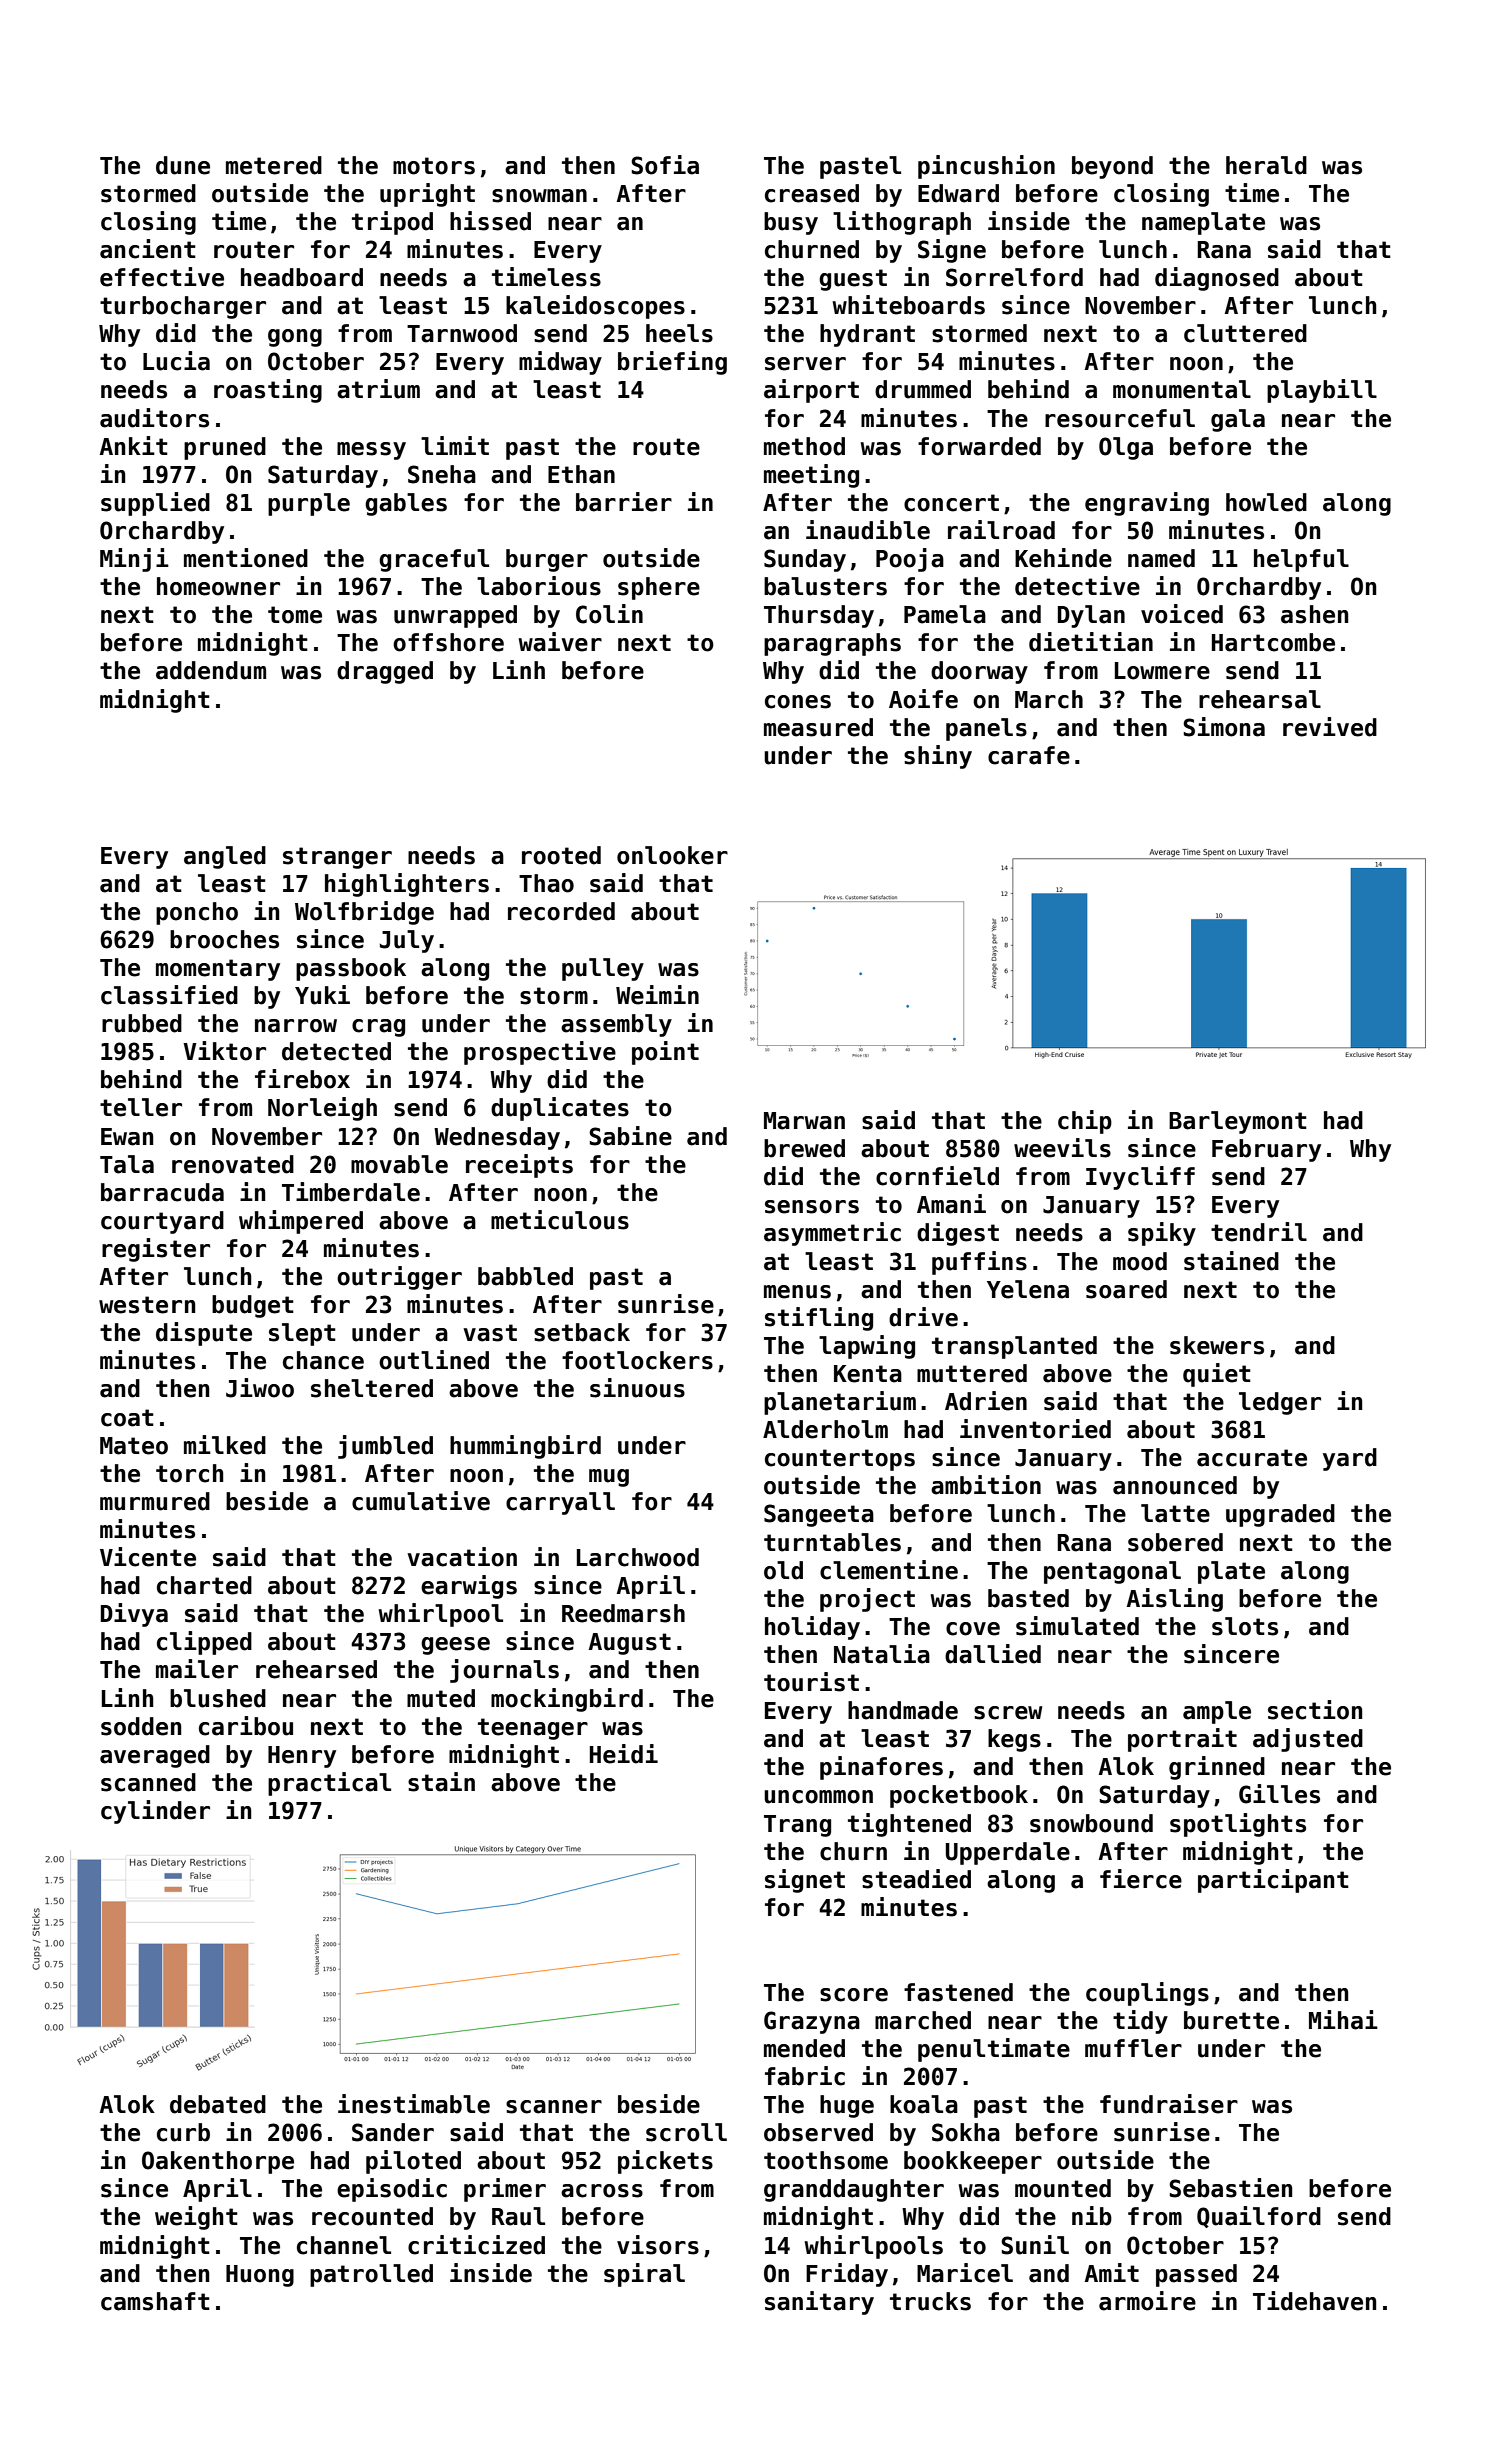 This page has width=1496, height=2464. Describe the element at coordinates (155, 2301) in the page. I see `camshaft` at that location.
